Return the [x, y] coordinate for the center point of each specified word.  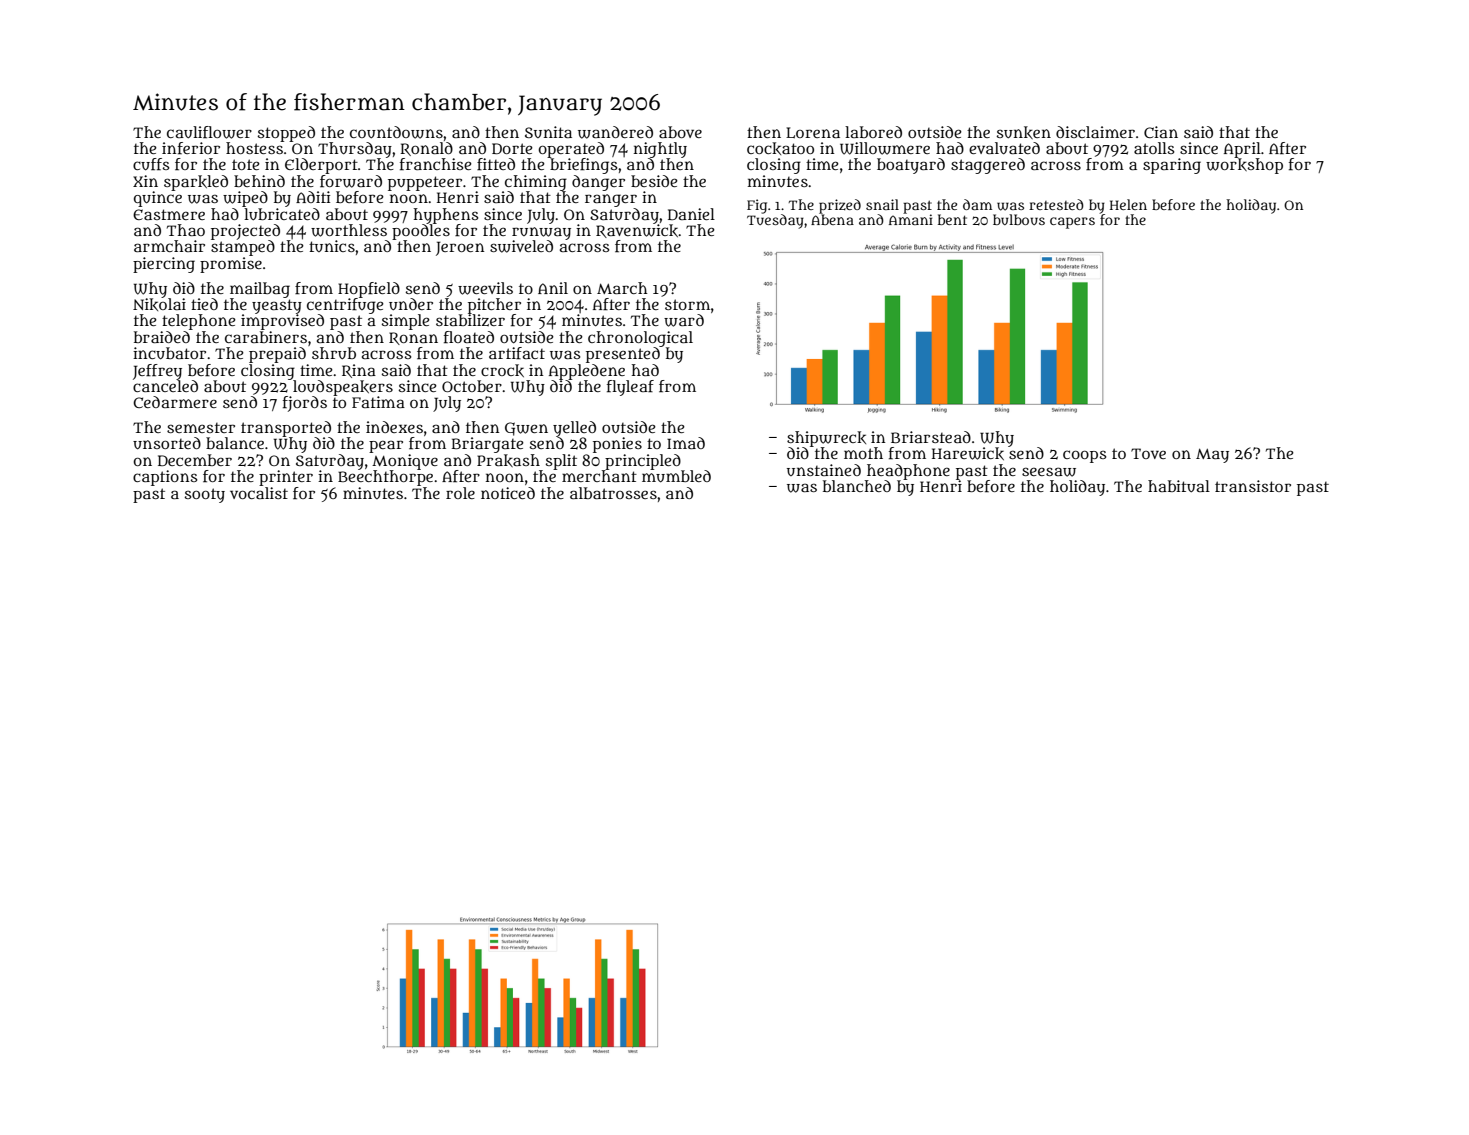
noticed [508, 493]
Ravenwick [637, 231]
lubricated [282, 214]
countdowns [396, 132]
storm [687, 304]
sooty [205, 495]
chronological [640, 339]
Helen [1128, 204]
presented [623, 355]
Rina [359, 371]
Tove [1148, 453]
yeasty [277, 306]
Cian [1161, 132]
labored [873, 132]
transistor [1253, 486]
